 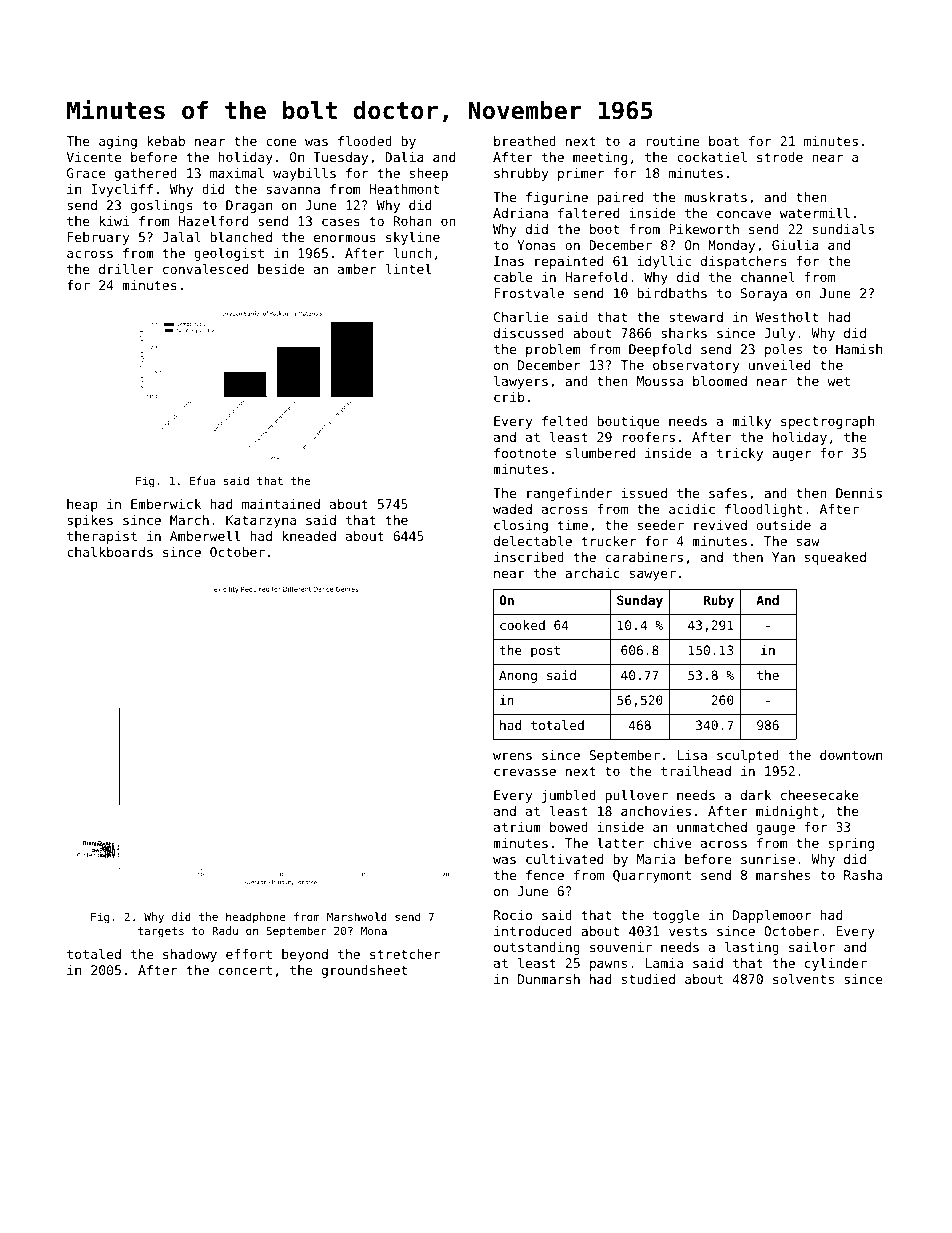 I want to click on shrubby, so click(x=521, y=174).
